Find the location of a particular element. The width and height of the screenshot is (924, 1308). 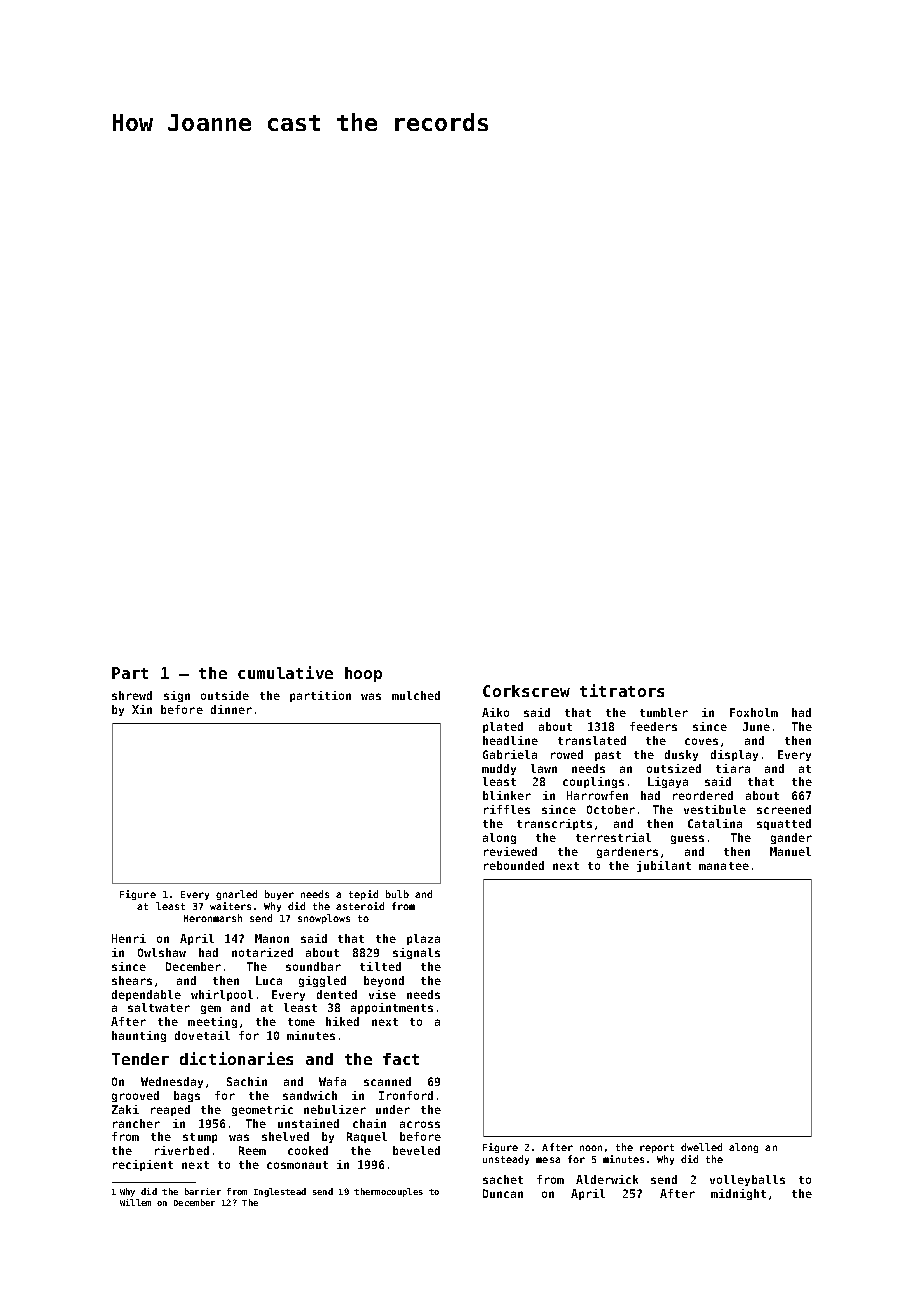

Foxholm is located at coordinates (754, 712).
